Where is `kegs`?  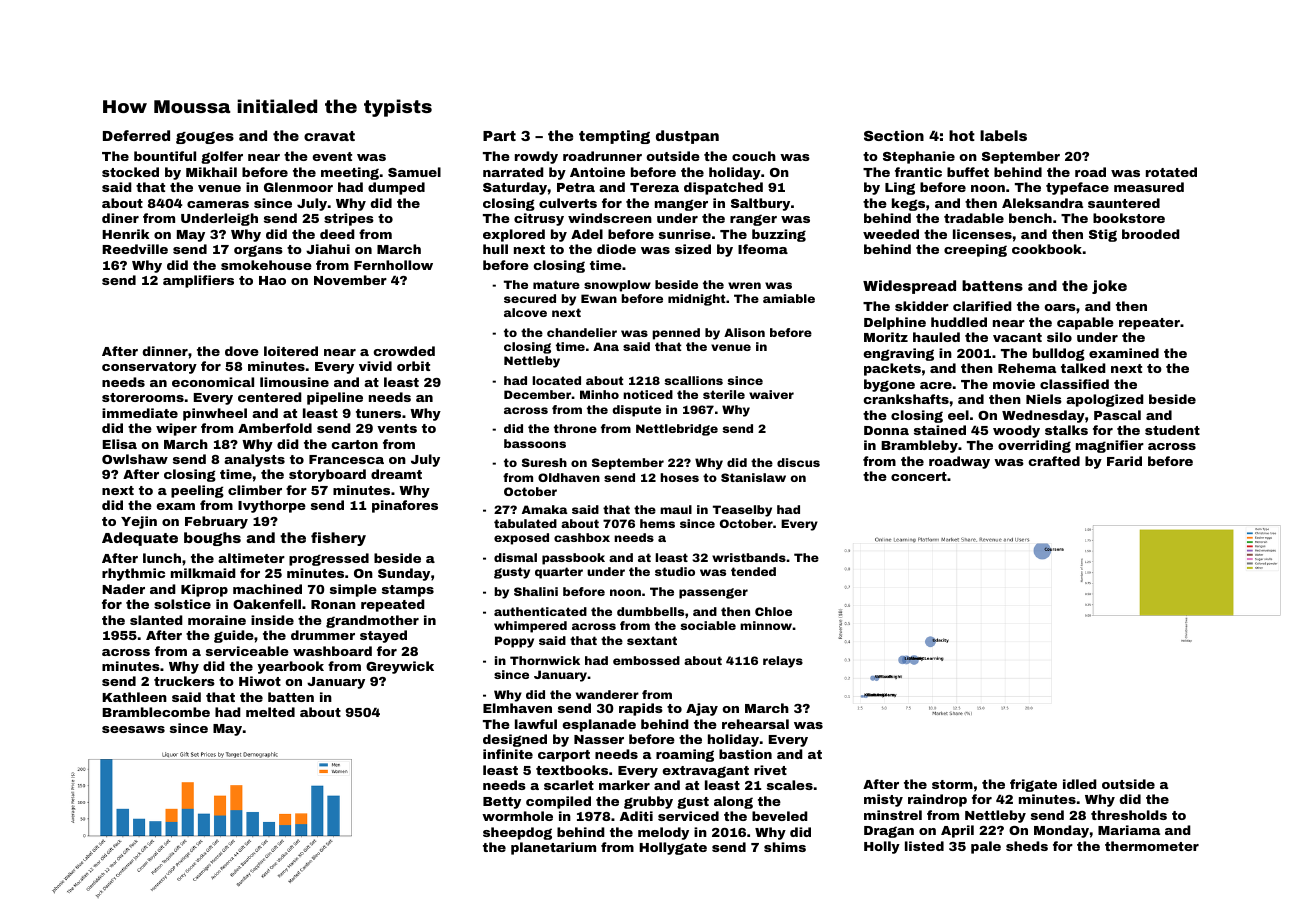
kegs is located at coordinates (908, 204).
